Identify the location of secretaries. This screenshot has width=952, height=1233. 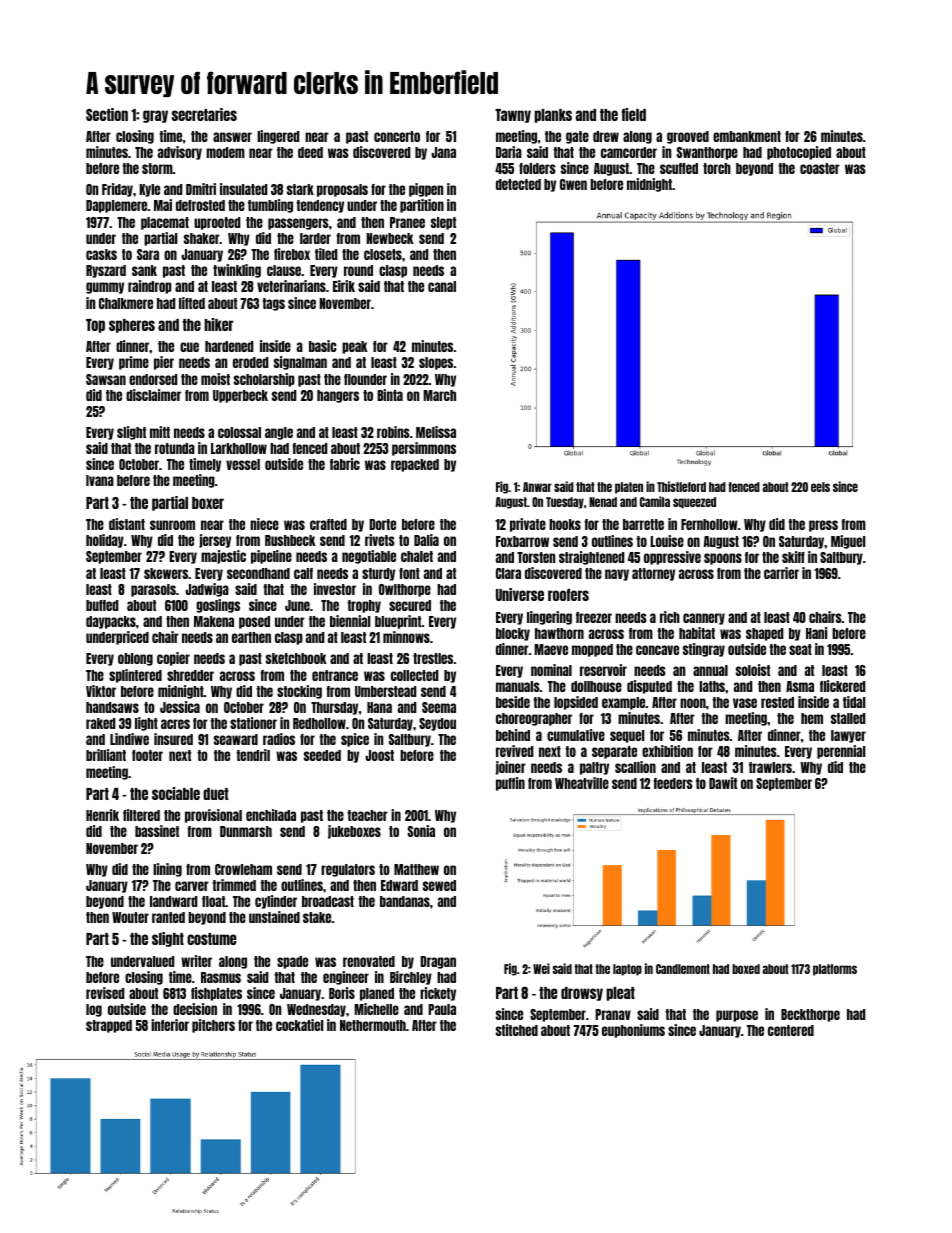
(204, 114).
